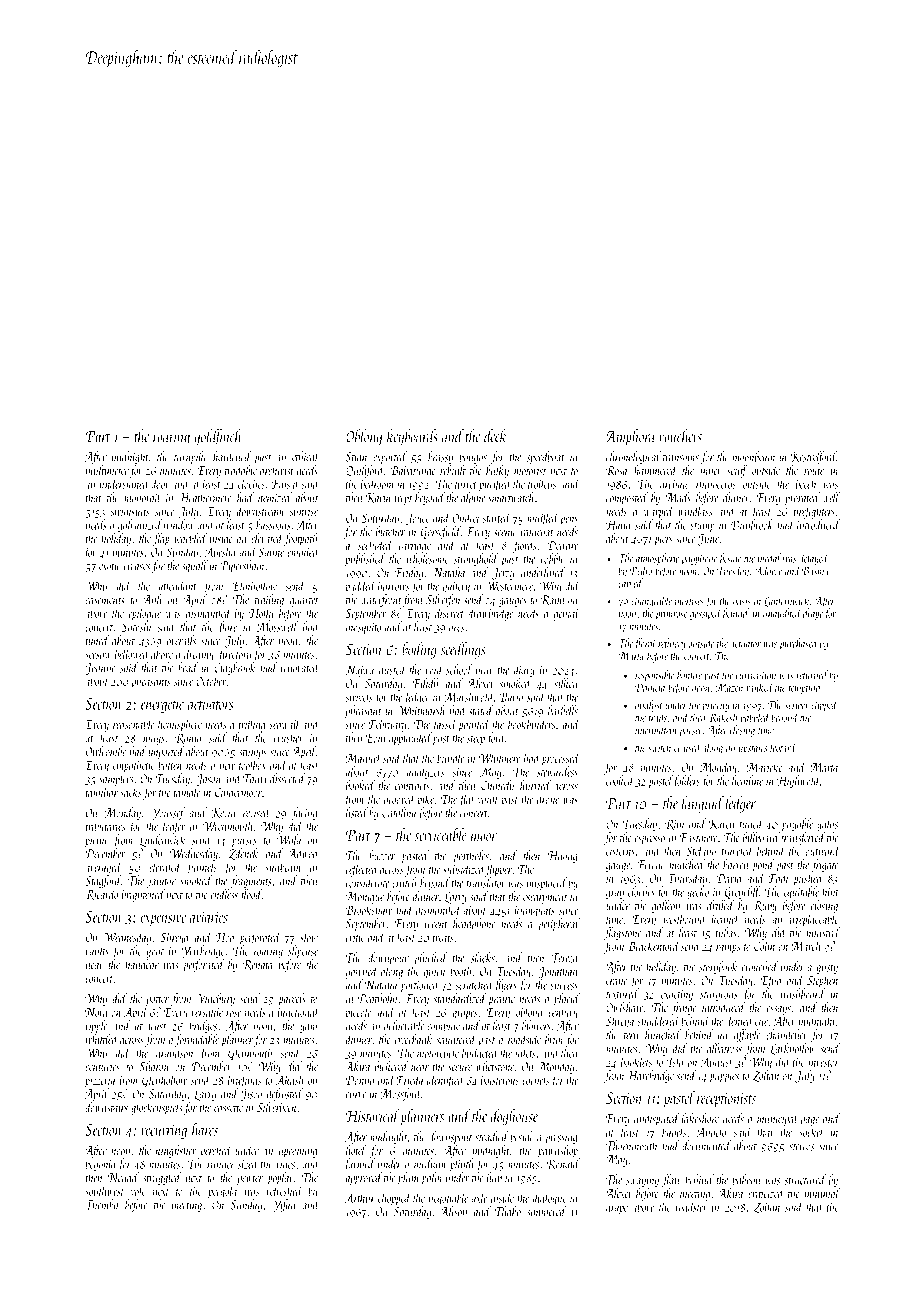 This screenshot has height=1308, width=924. Describe the element at coordinates (494, 1177) in the screenshot. I see `hub` at that location.
